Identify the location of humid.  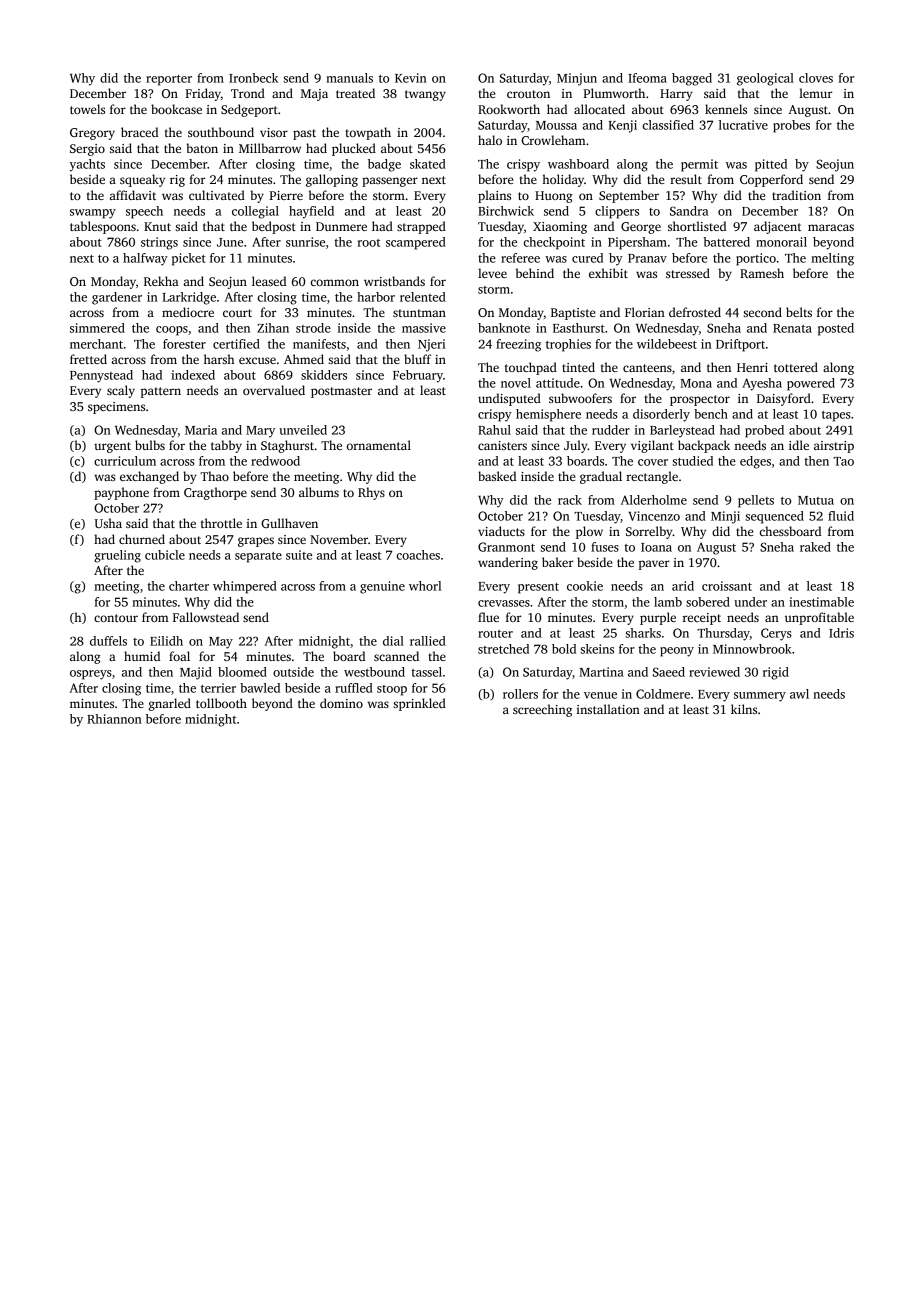
(142, 656).
